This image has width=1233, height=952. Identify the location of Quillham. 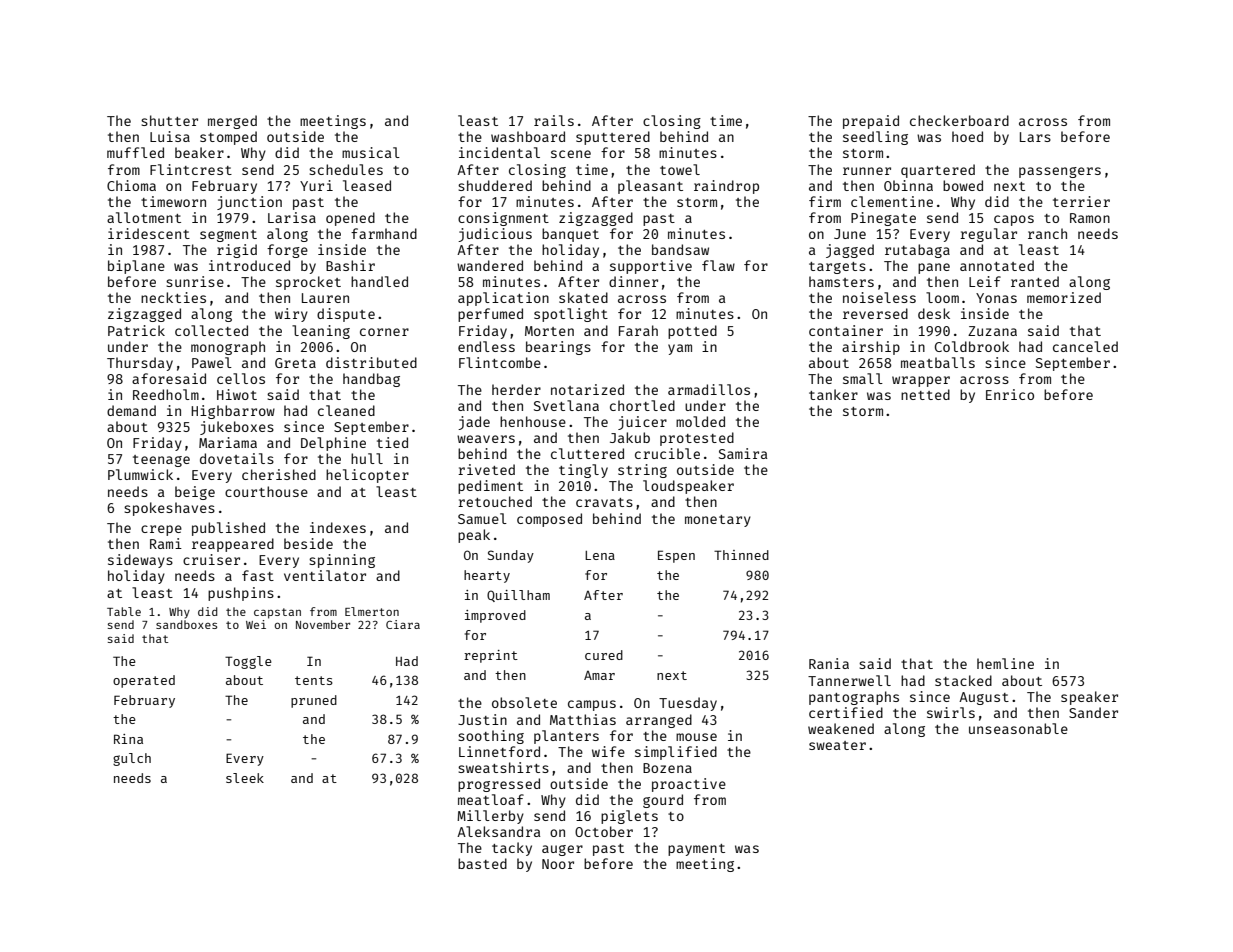
(518, 596).
